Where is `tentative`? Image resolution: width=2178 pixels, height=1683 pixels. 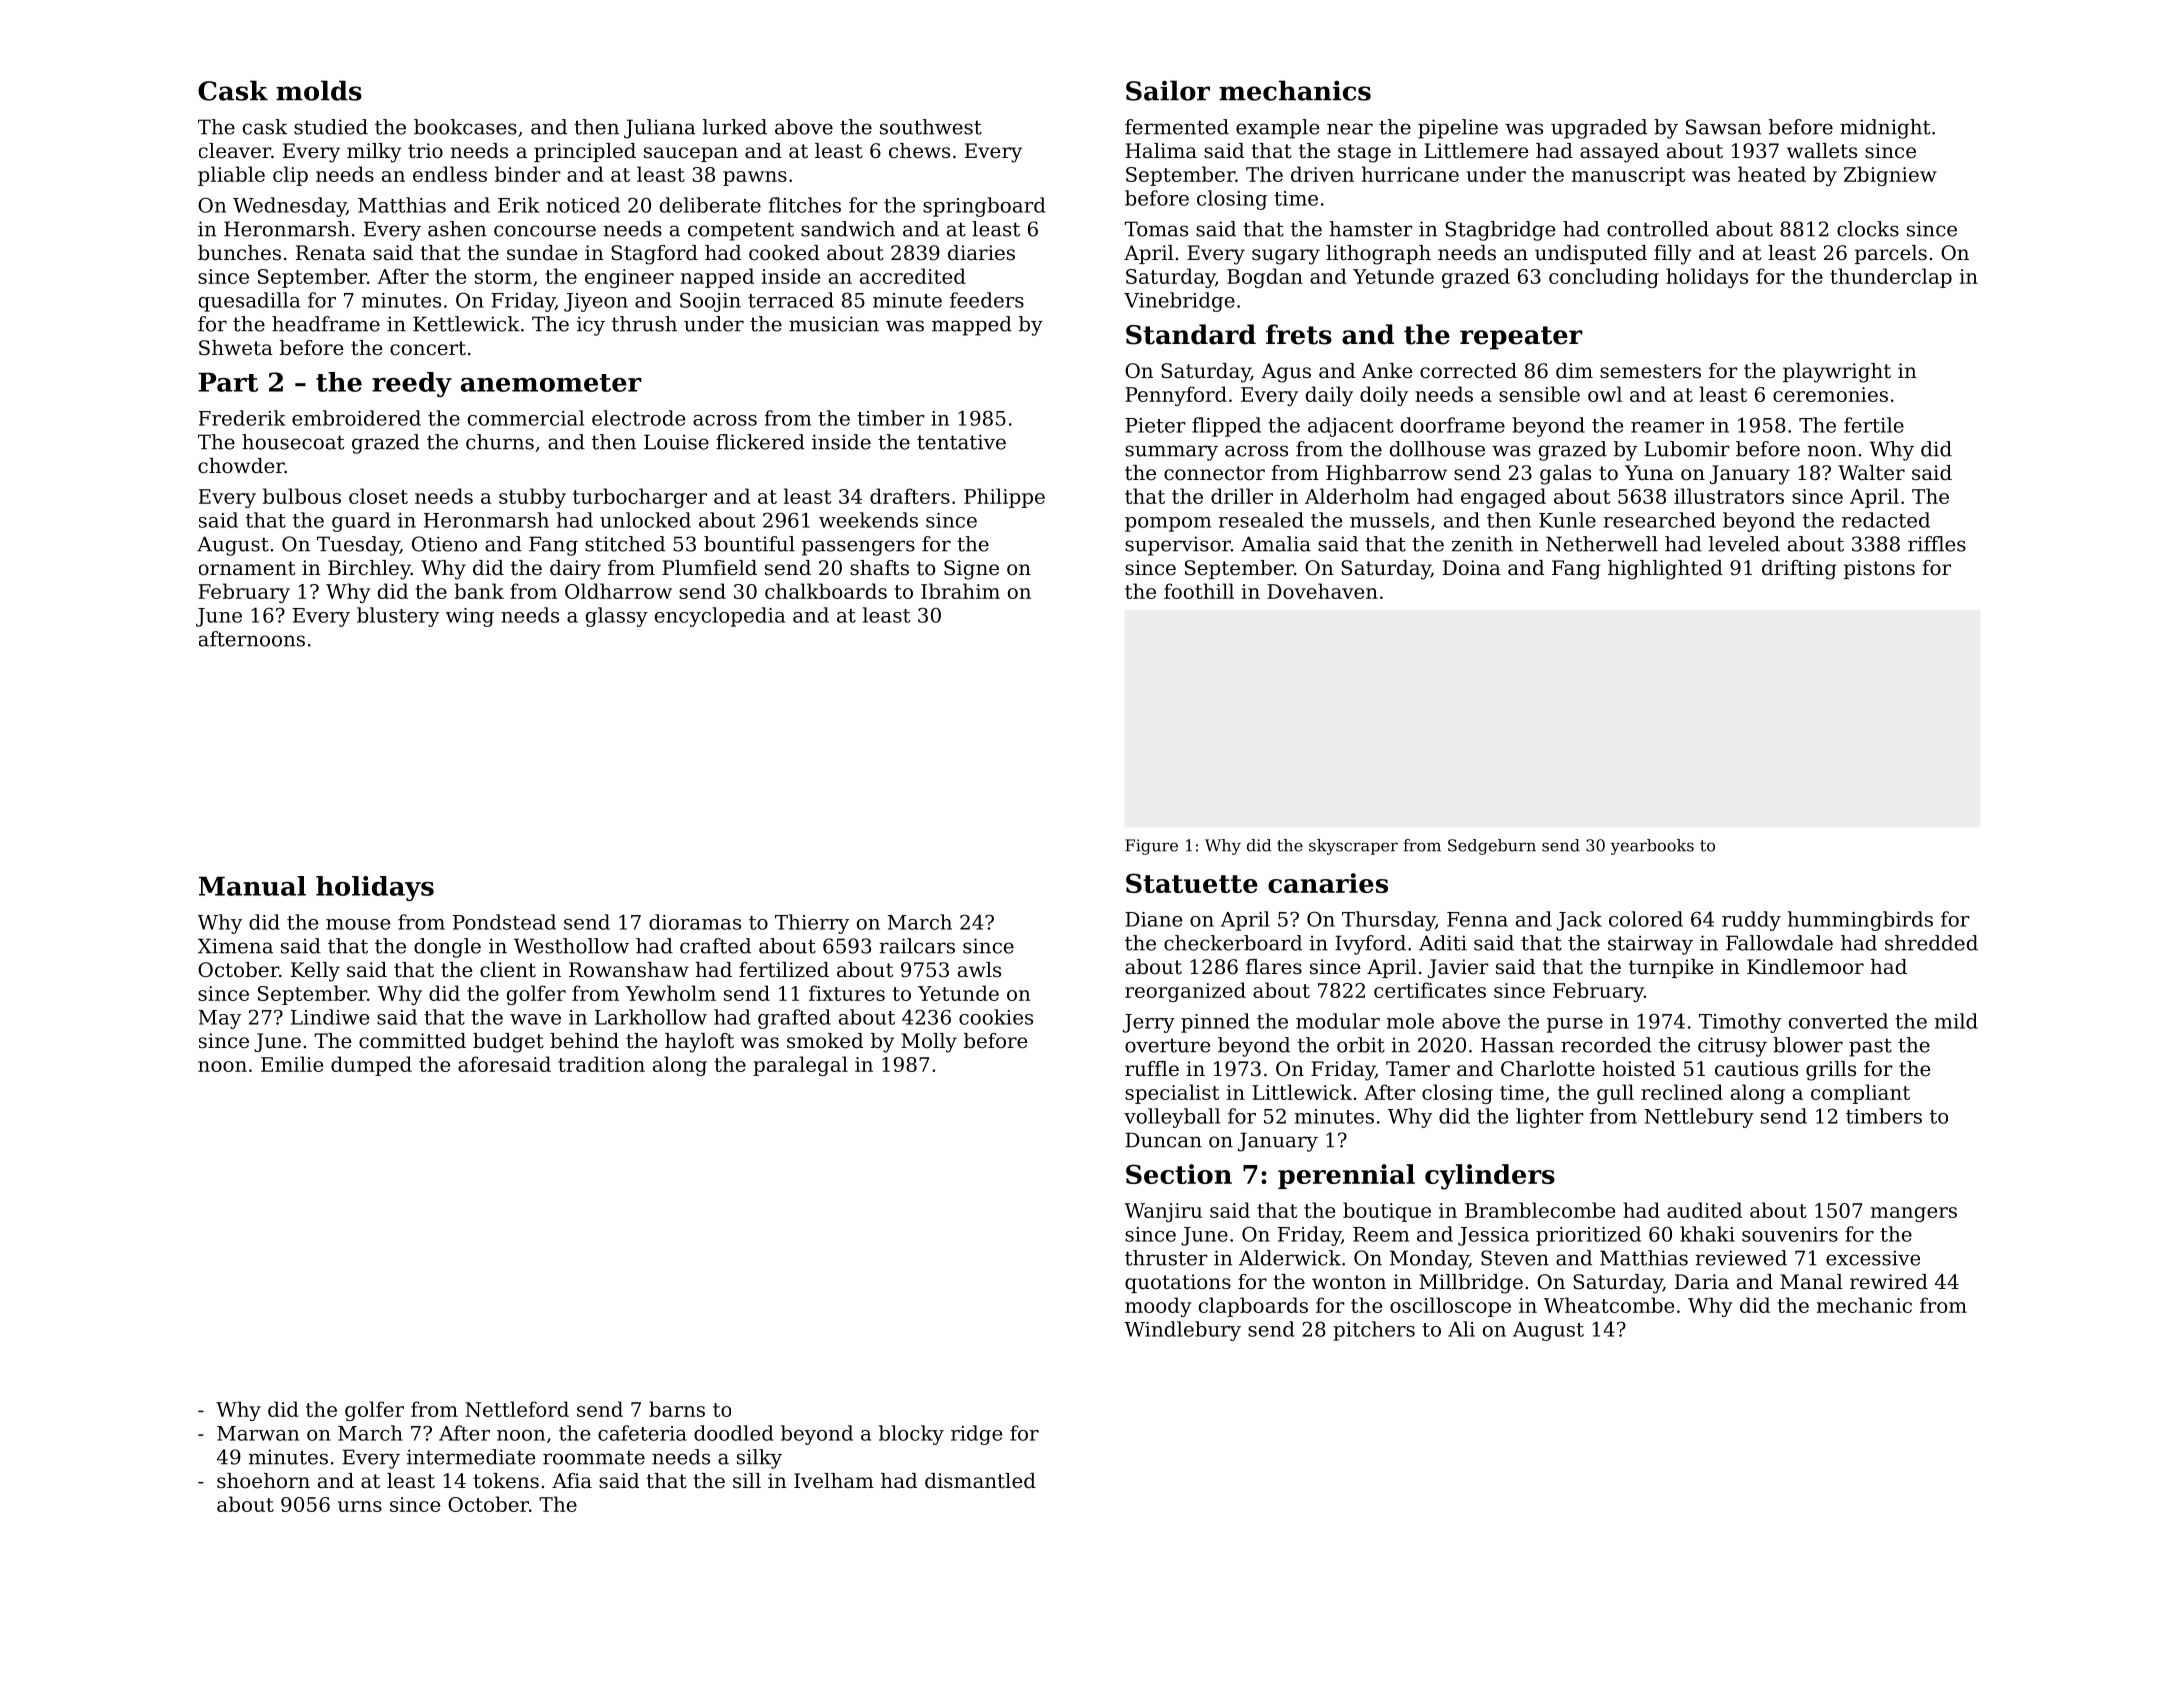
tentative is located at coordinates (961, 442).
